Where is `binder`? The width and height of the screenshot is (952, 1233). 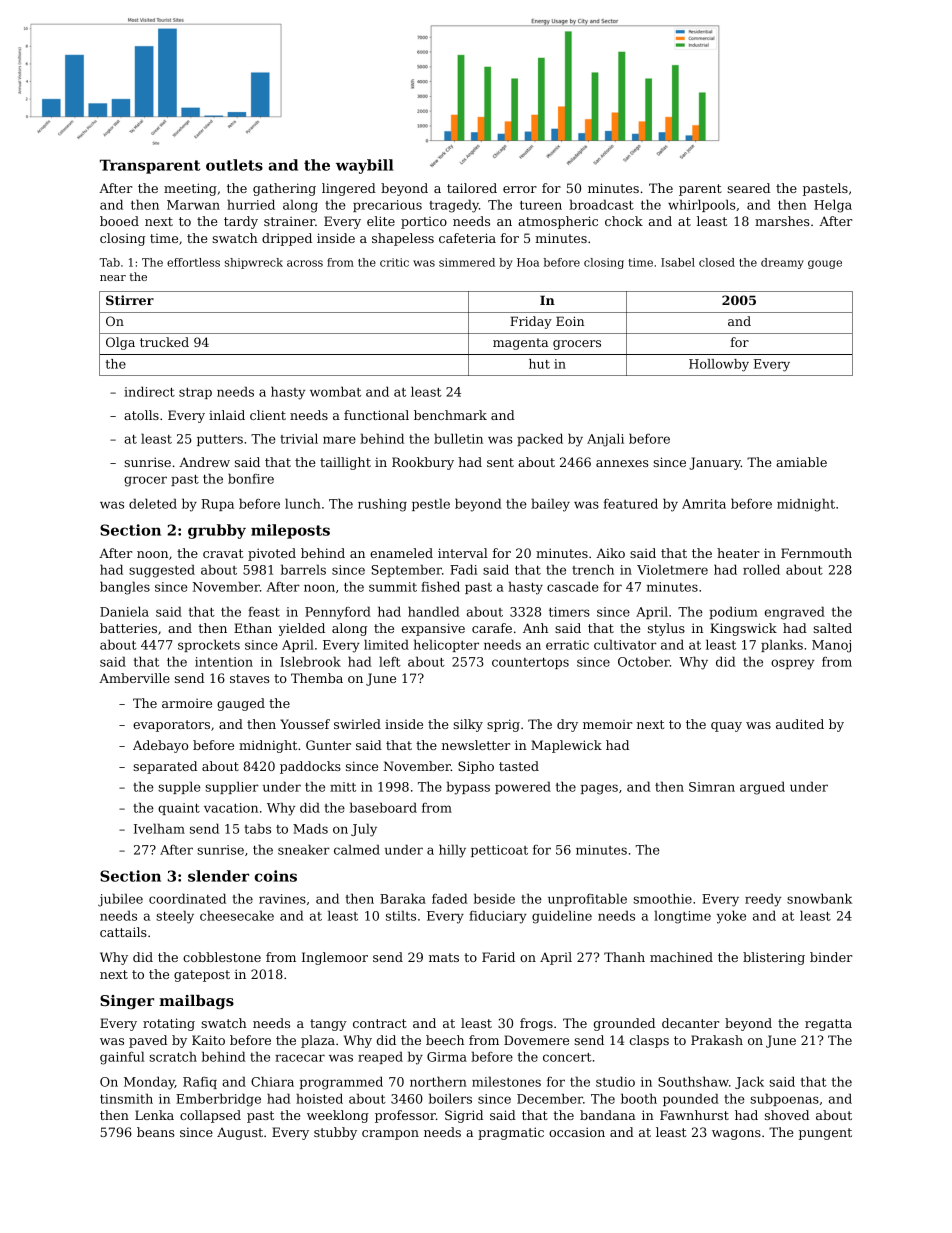
binder is located at coordinates (831, 957).
